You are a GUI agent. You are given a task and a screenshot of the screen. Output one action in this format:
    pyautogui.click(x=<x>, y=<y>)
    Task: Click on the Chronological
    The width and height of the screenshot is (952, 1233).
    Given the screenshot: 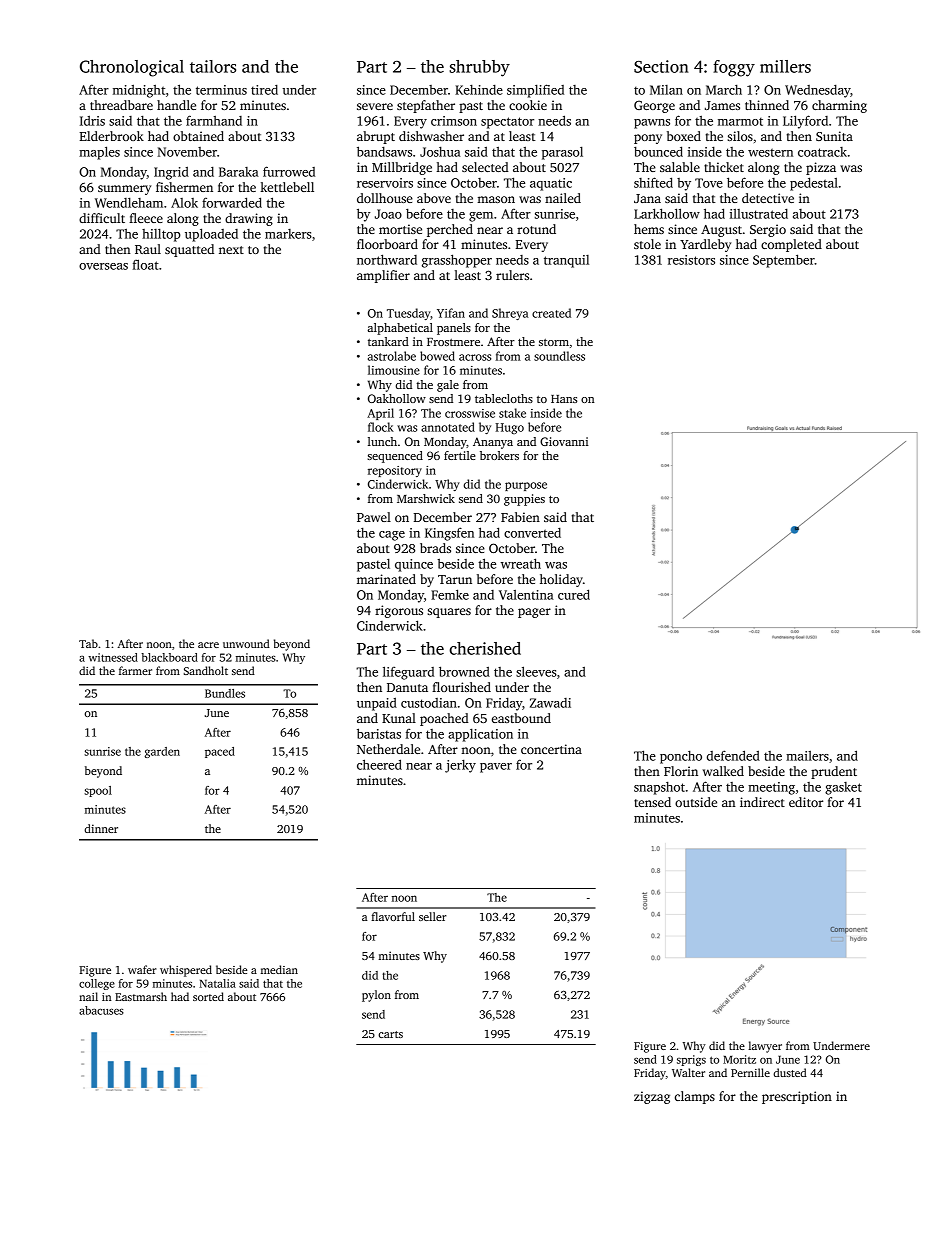 What is the action you would take?
    pyautogui.click(x=132, y=68)
